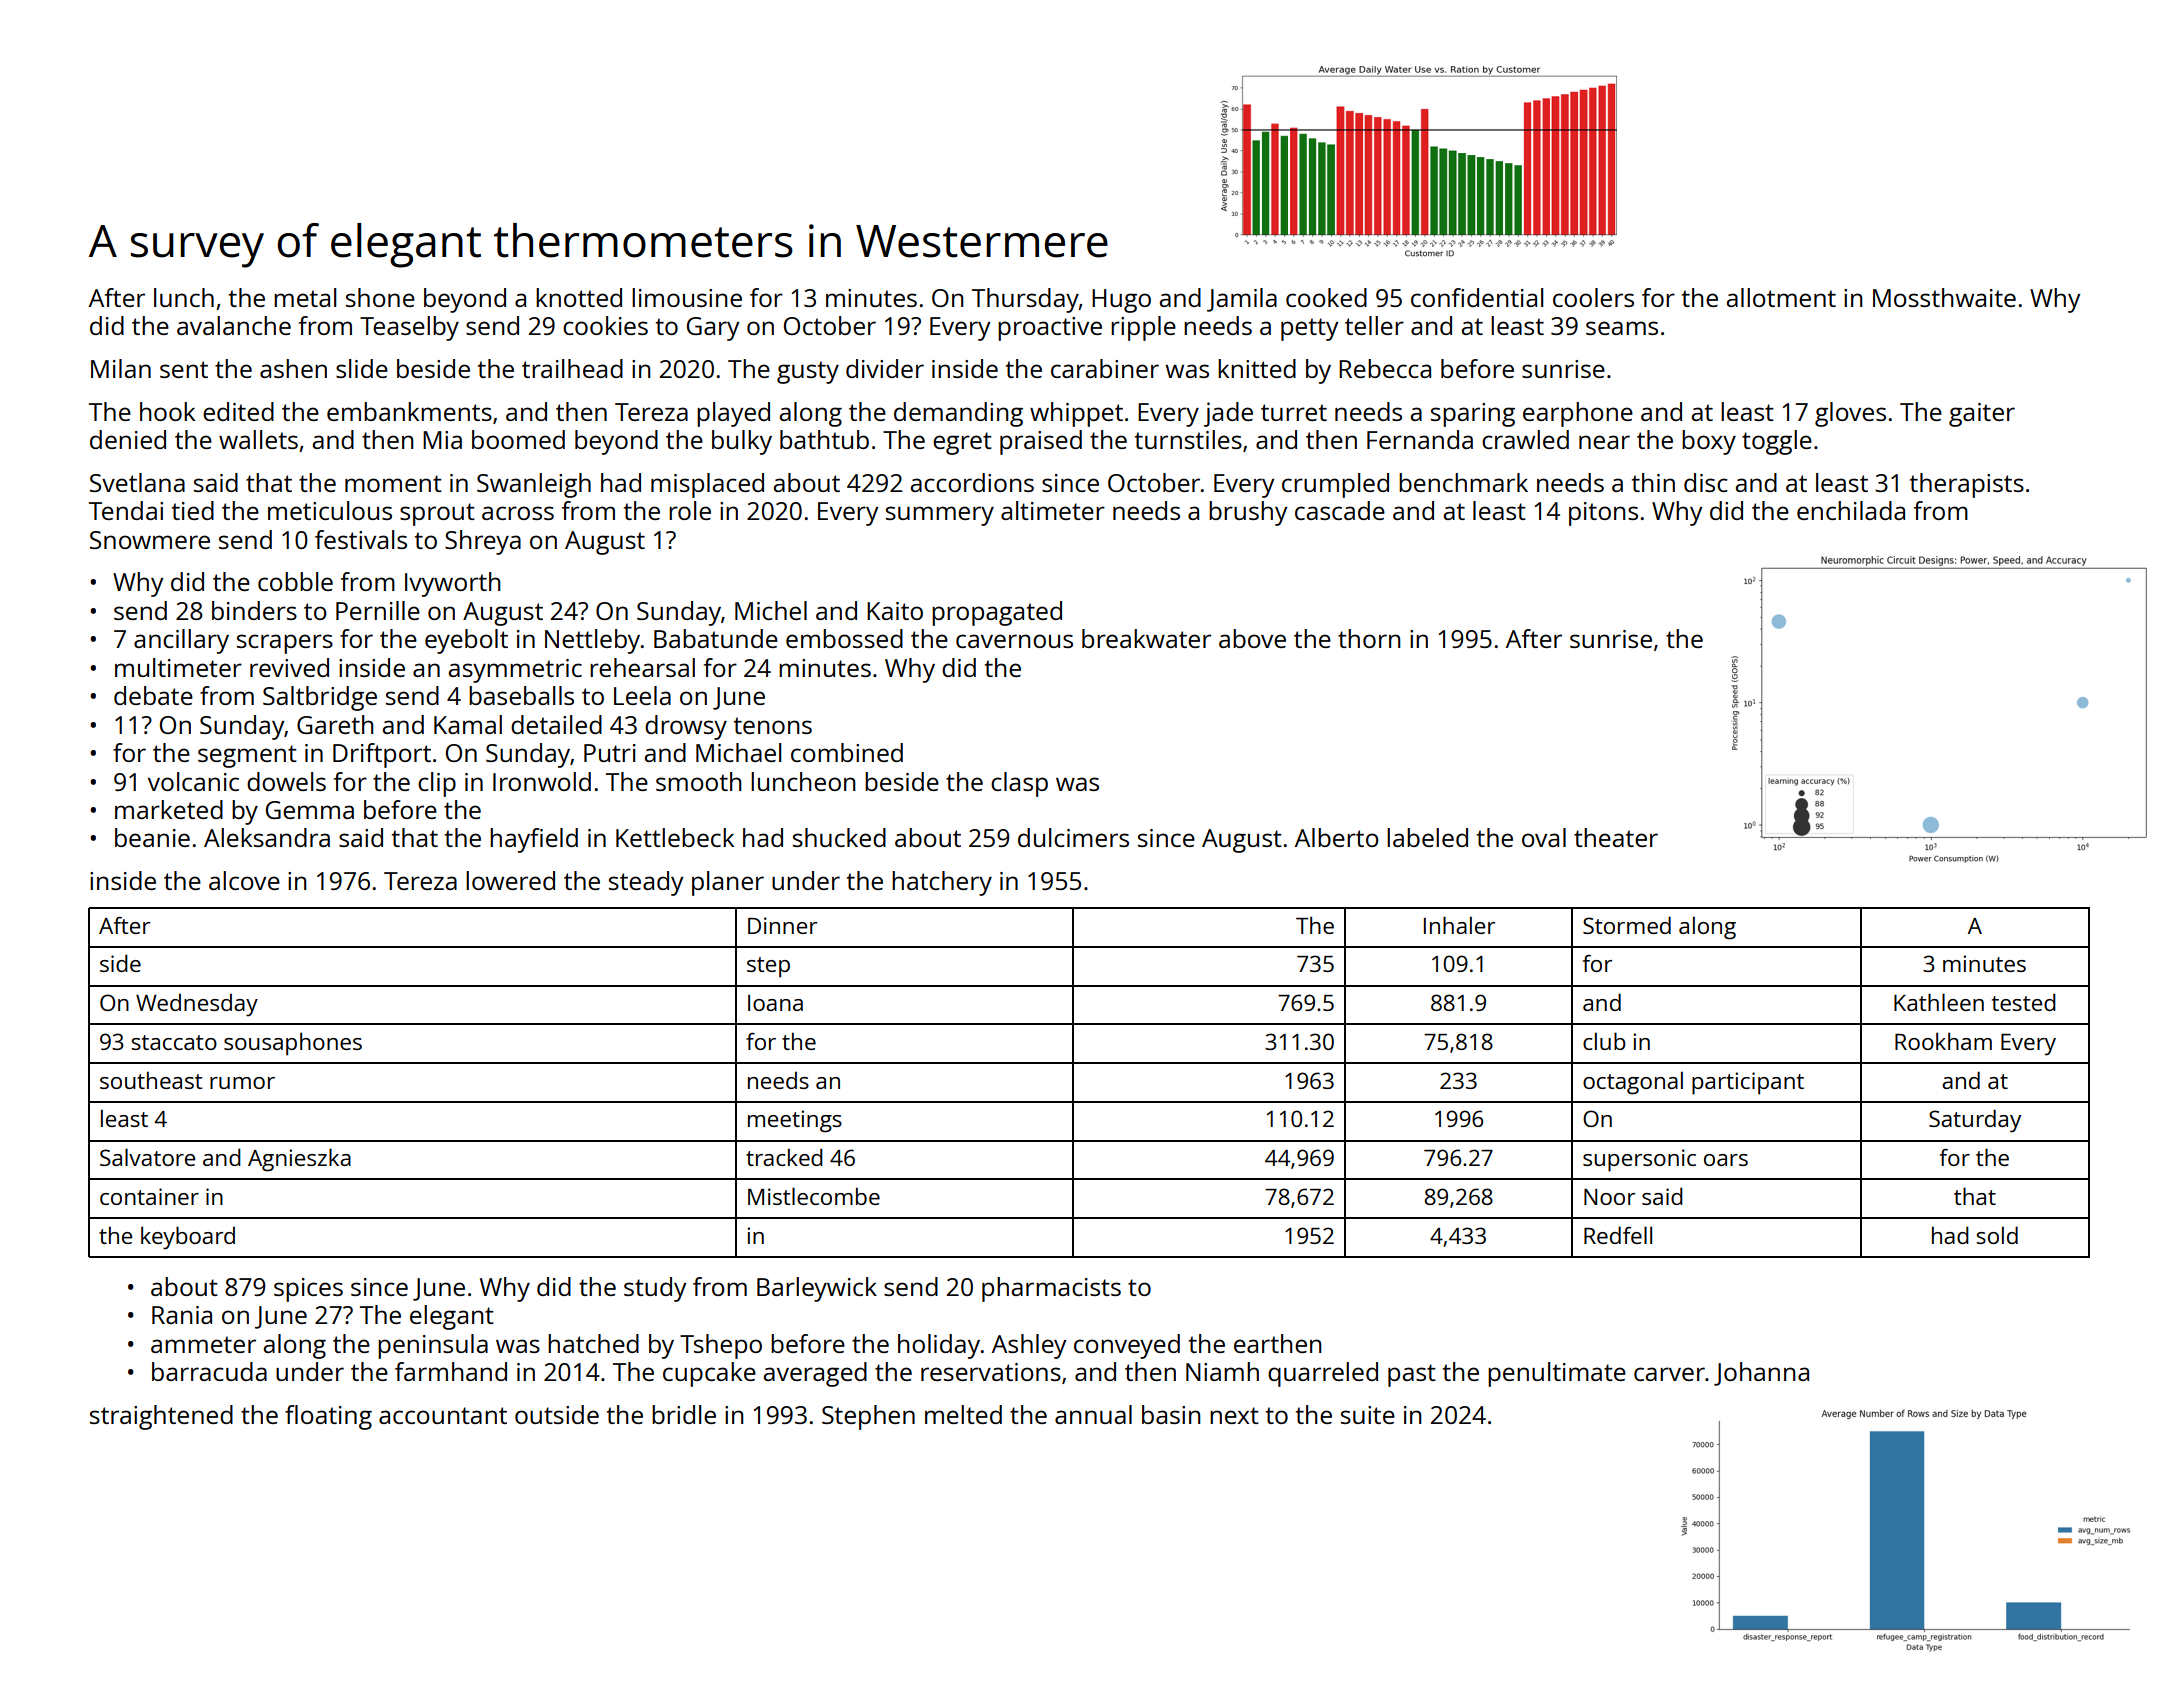 The image size is (2178, 1683). I want to click on Rookham, so click(1943, 1041).
